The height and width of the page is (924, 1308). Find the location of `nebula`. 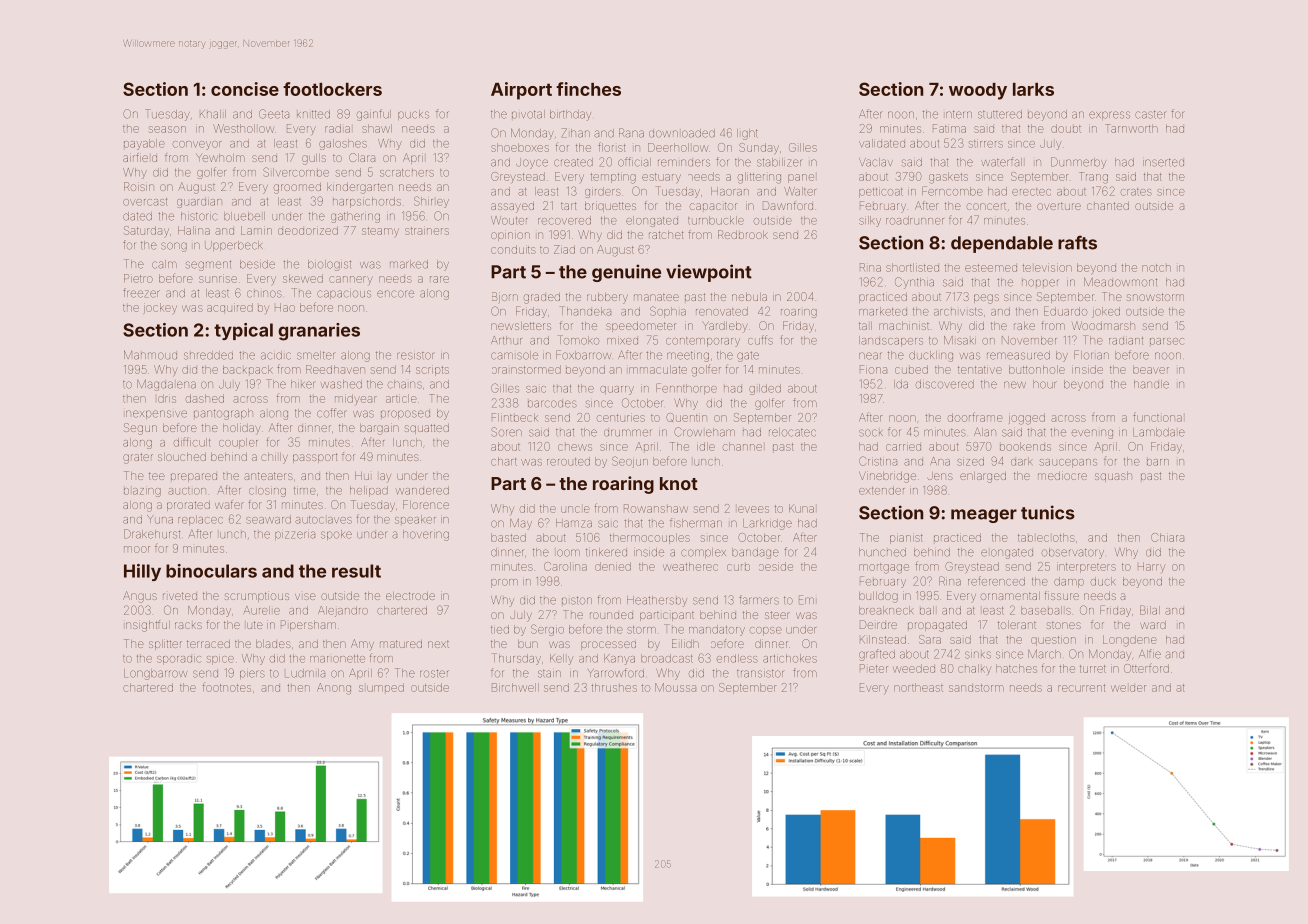

nebula is located at coordinates (749, 297).
